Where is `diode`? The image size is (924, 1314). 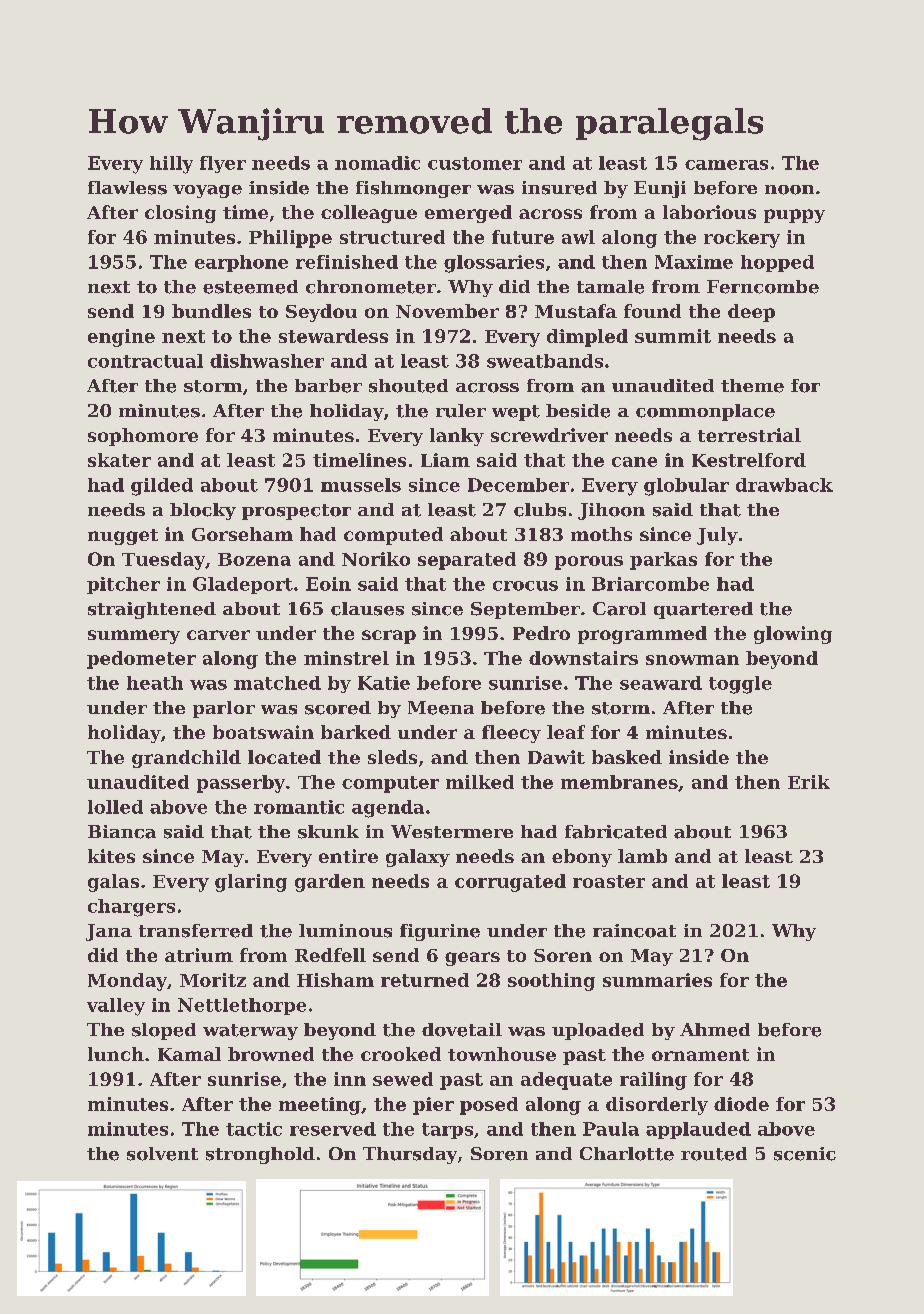 diode is located at coordinates (741, 1104).
